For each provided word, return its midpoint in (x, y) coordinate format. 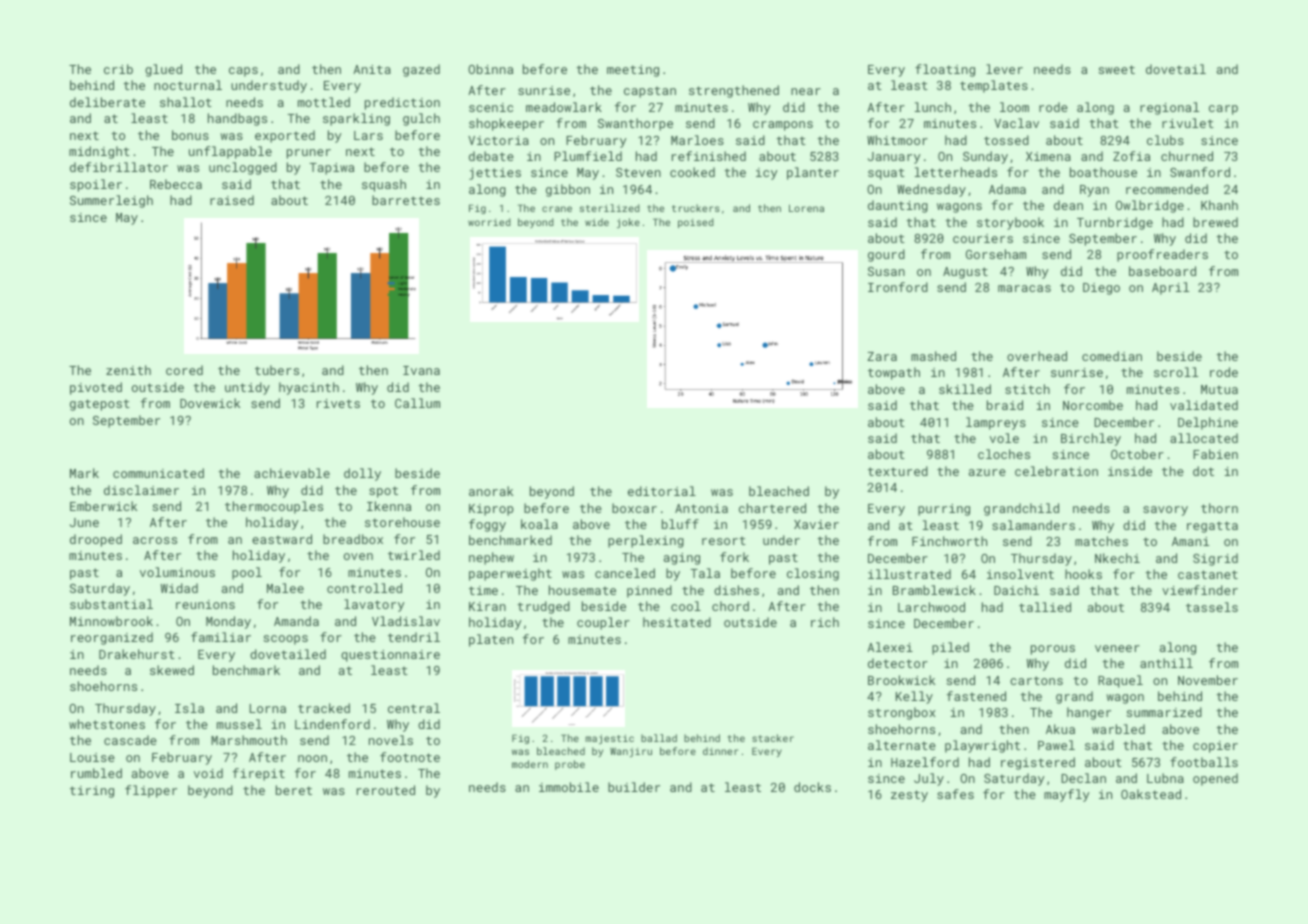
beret (294, 790)
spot (383, 492)
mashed (933, 356)
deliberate (107, 102)
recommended (1167, 189)
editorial (662, 491)
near (806, 91)
